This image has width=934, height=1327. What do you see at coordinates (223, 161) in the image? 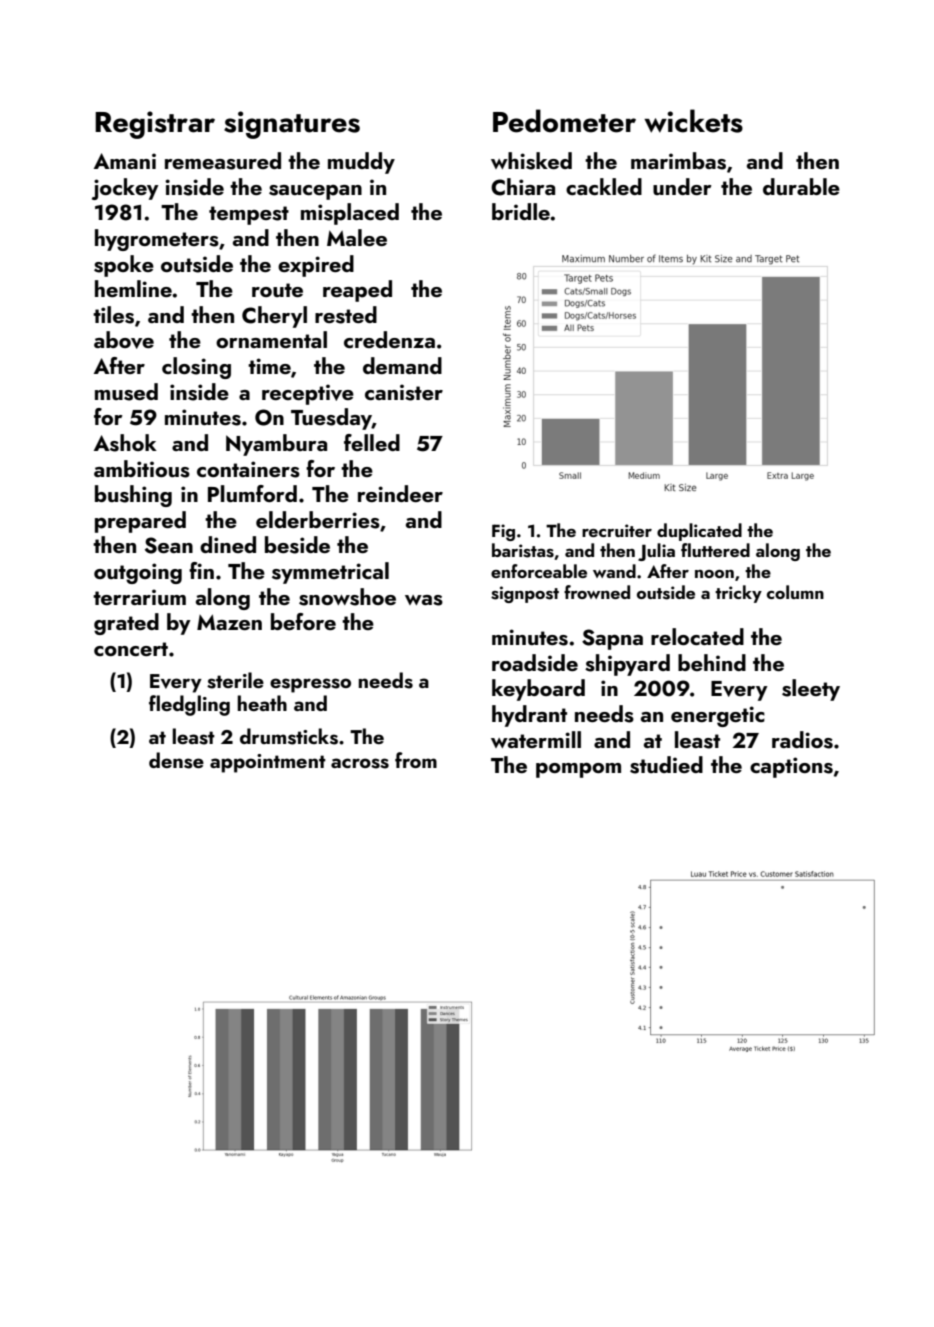
I see `remeasured` at bounding box center [223, 161].
